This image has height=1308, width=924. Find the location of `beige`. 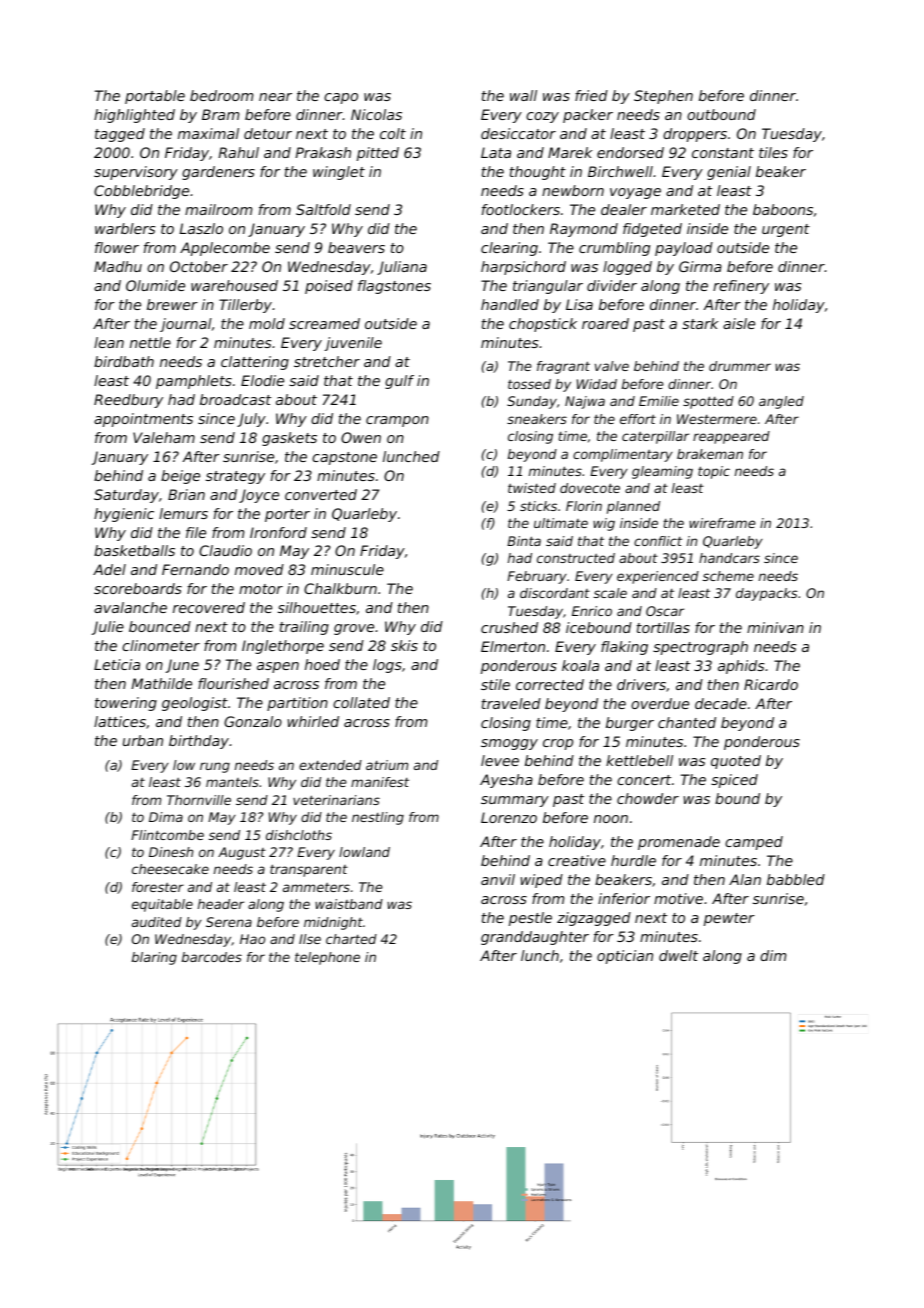

beige is located at coordinates (180, 477).
